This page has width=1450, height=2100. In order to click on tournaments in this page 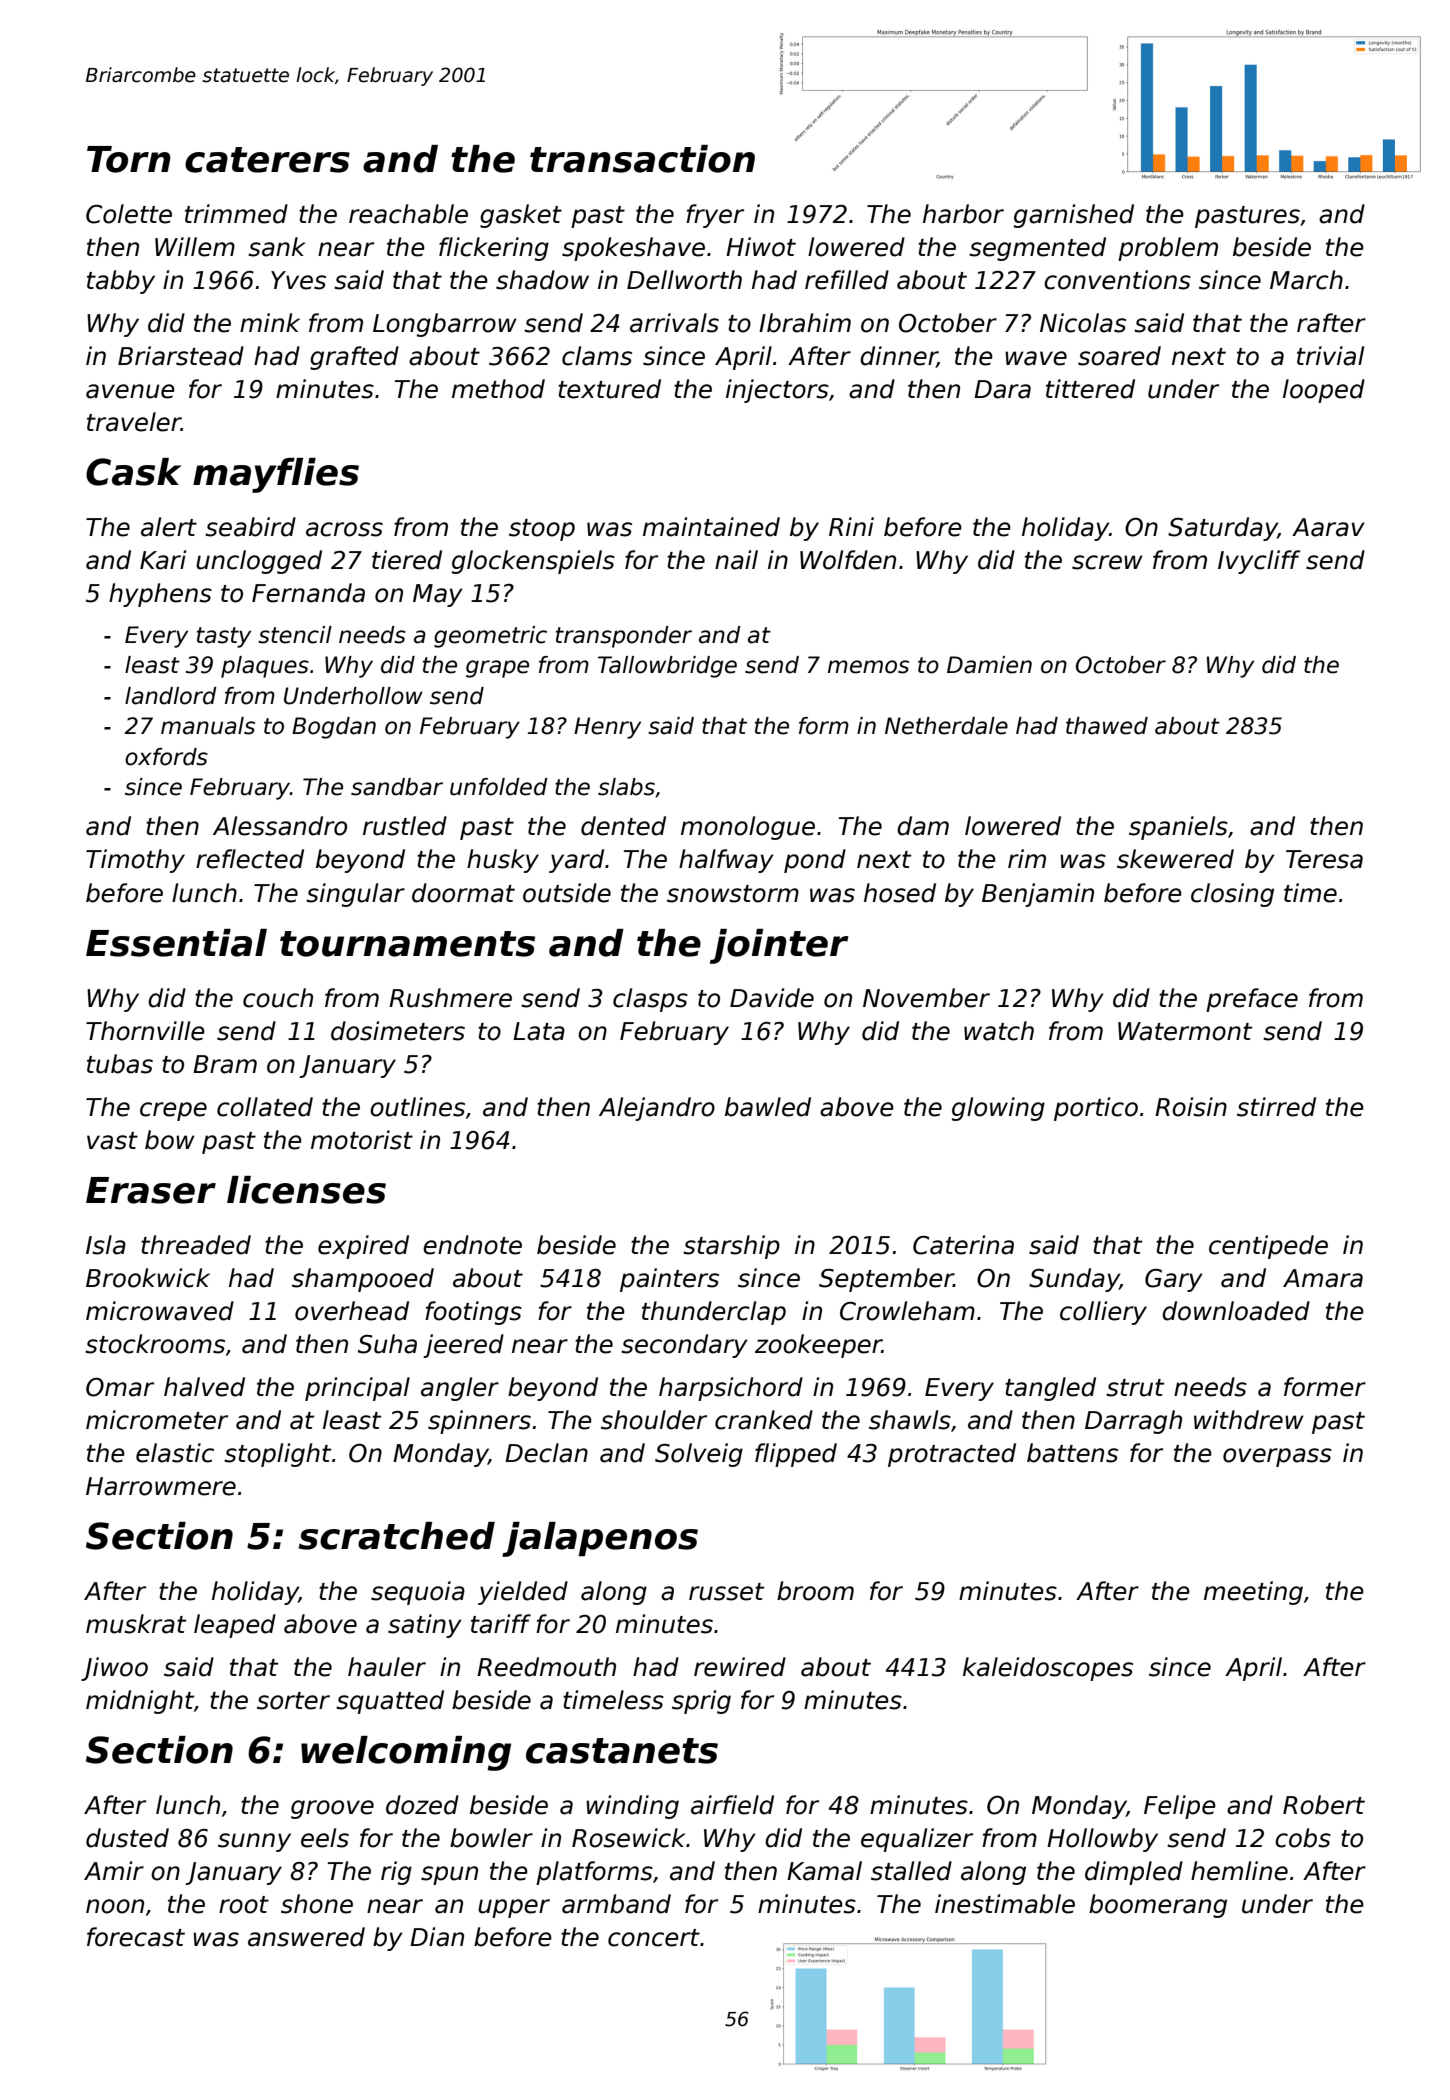, I will do `click(407, 944)`.
